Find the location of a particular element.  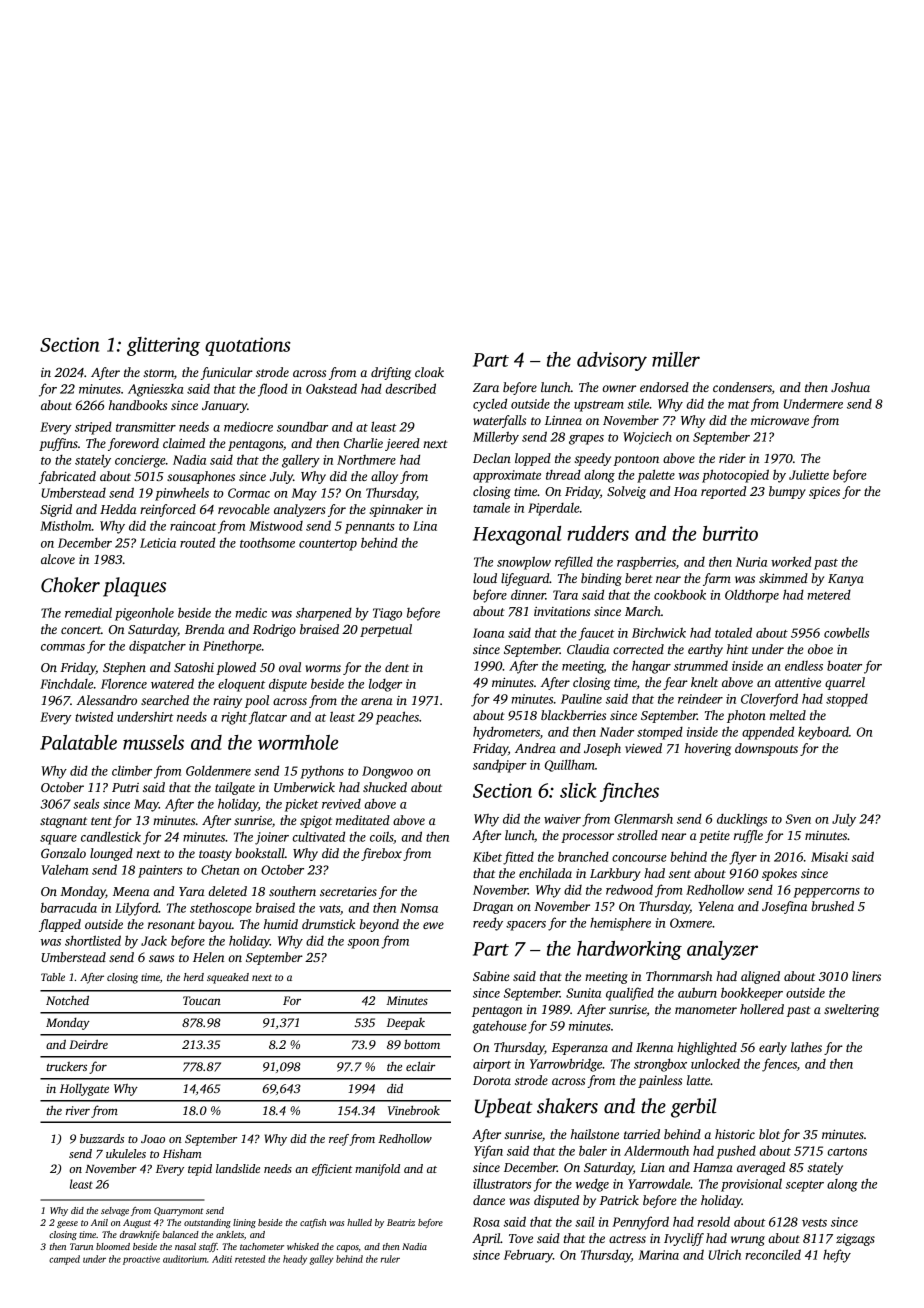

Toucan is located at coordinates (202, 1000).
